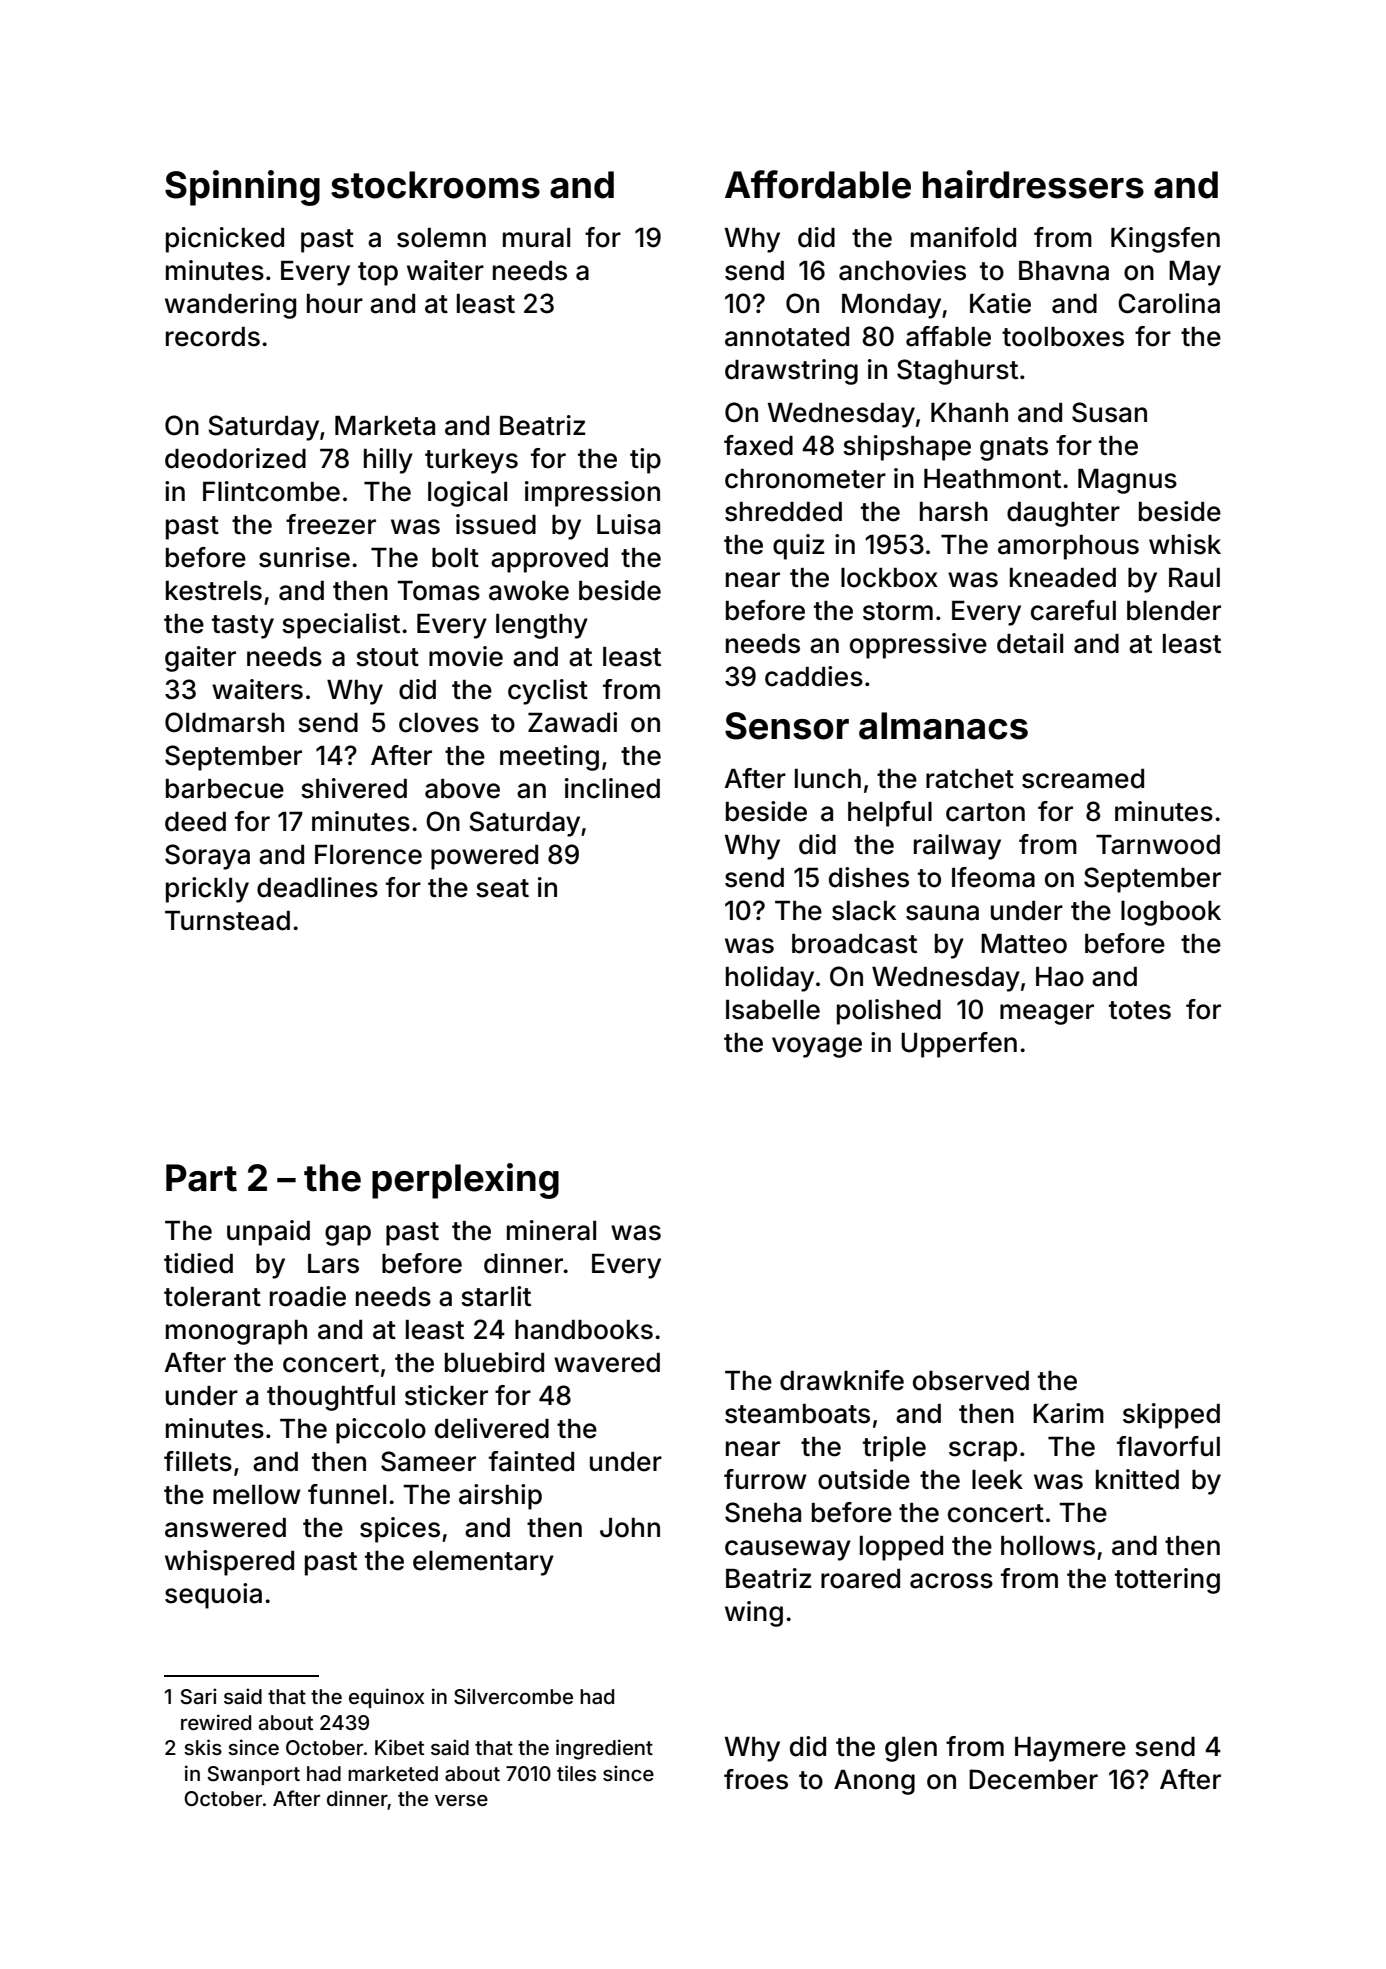 Image resolution: width=1386 pixels, height=1969 pixels. Describe the element at coordinates (224, 722) in the document. I see `Oldmarsh` at that location.
